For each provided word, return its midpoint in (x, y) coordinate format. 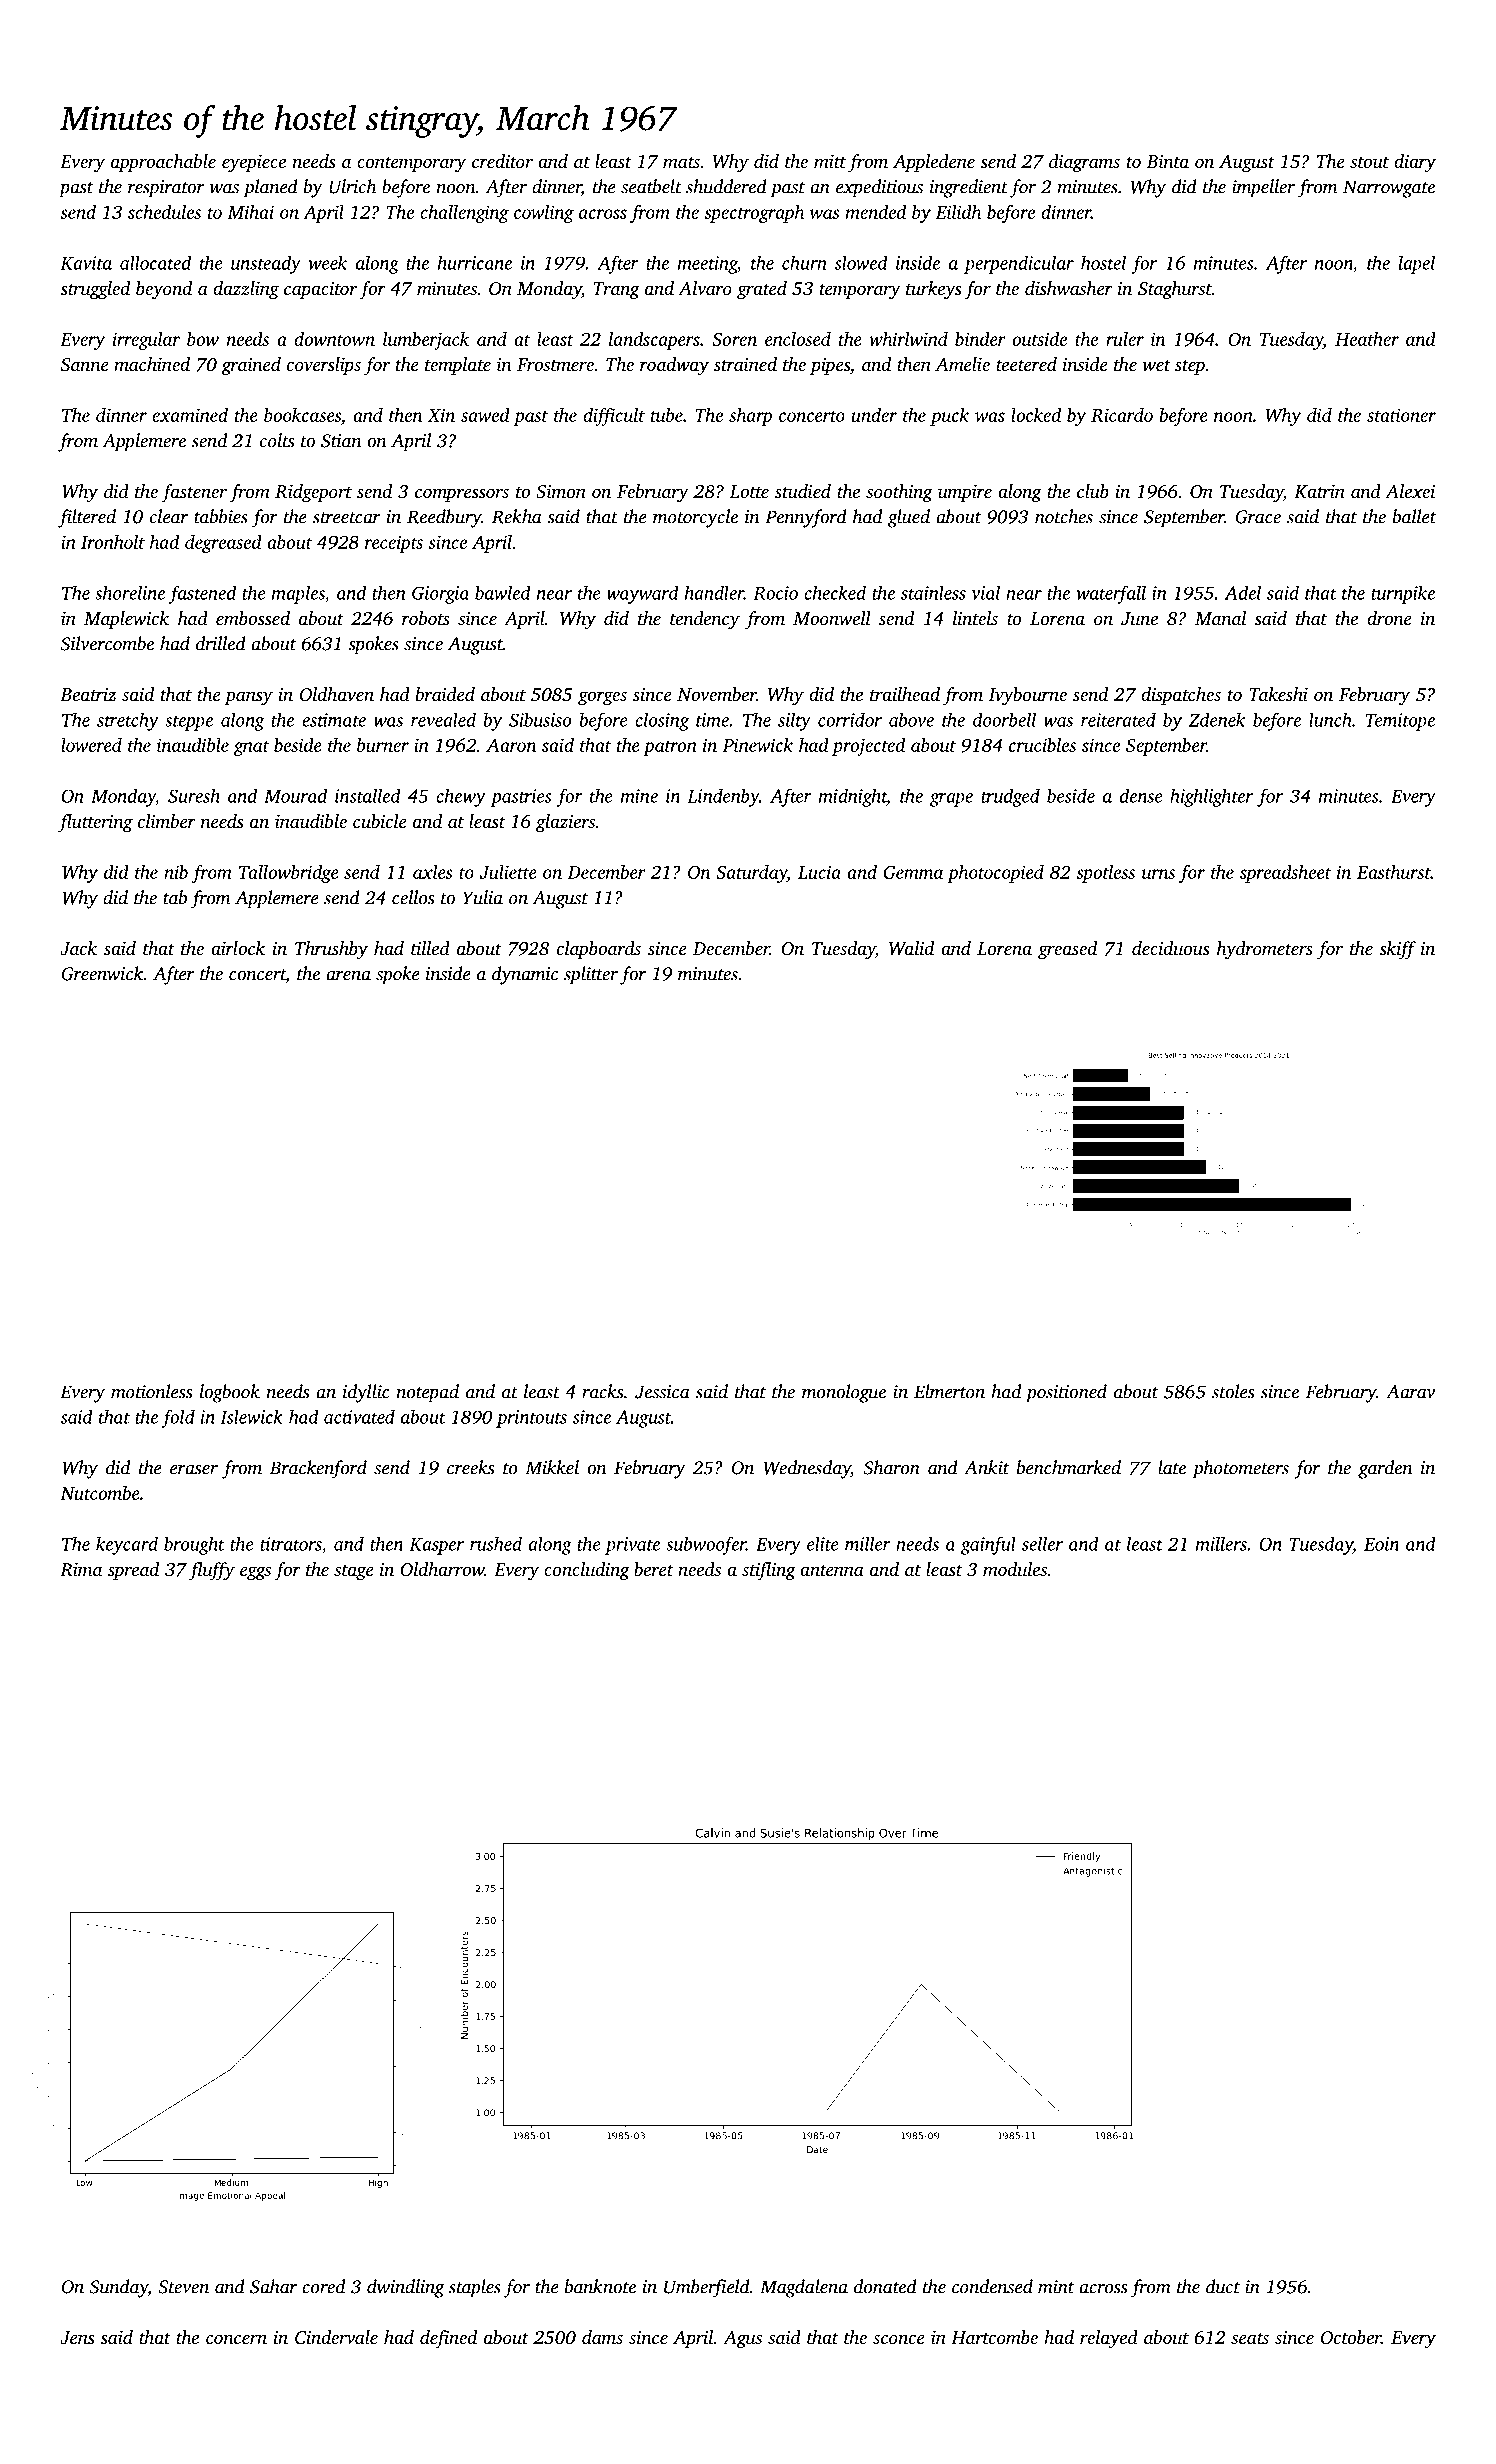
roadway (674, 366)
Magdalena (804, 2288)
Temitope (1400, 722)
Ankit (986, 1467)
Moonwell (832, 618)
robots (426, 618)
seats (1250, 2338)
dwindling (405, 2288)
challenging (464, 214)
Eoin (1381, 1544)
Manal (1220, 618)
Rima (81, 1570)
